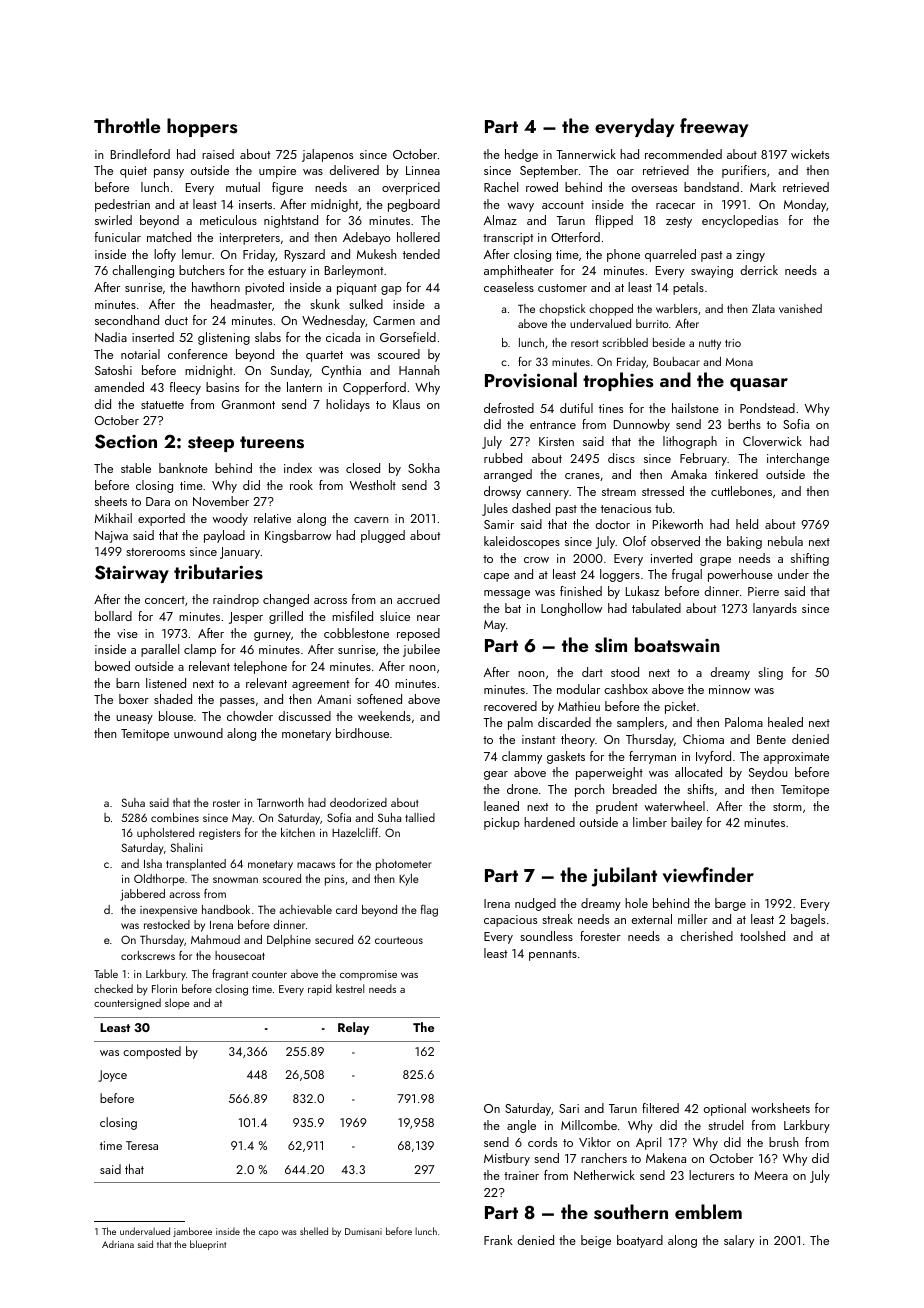 The height and width of the screenshot is (1308, 924). What do you see at coordinates (522, 757) in the screenshot?
I see `clammy` at bounding box center [522, 757].
